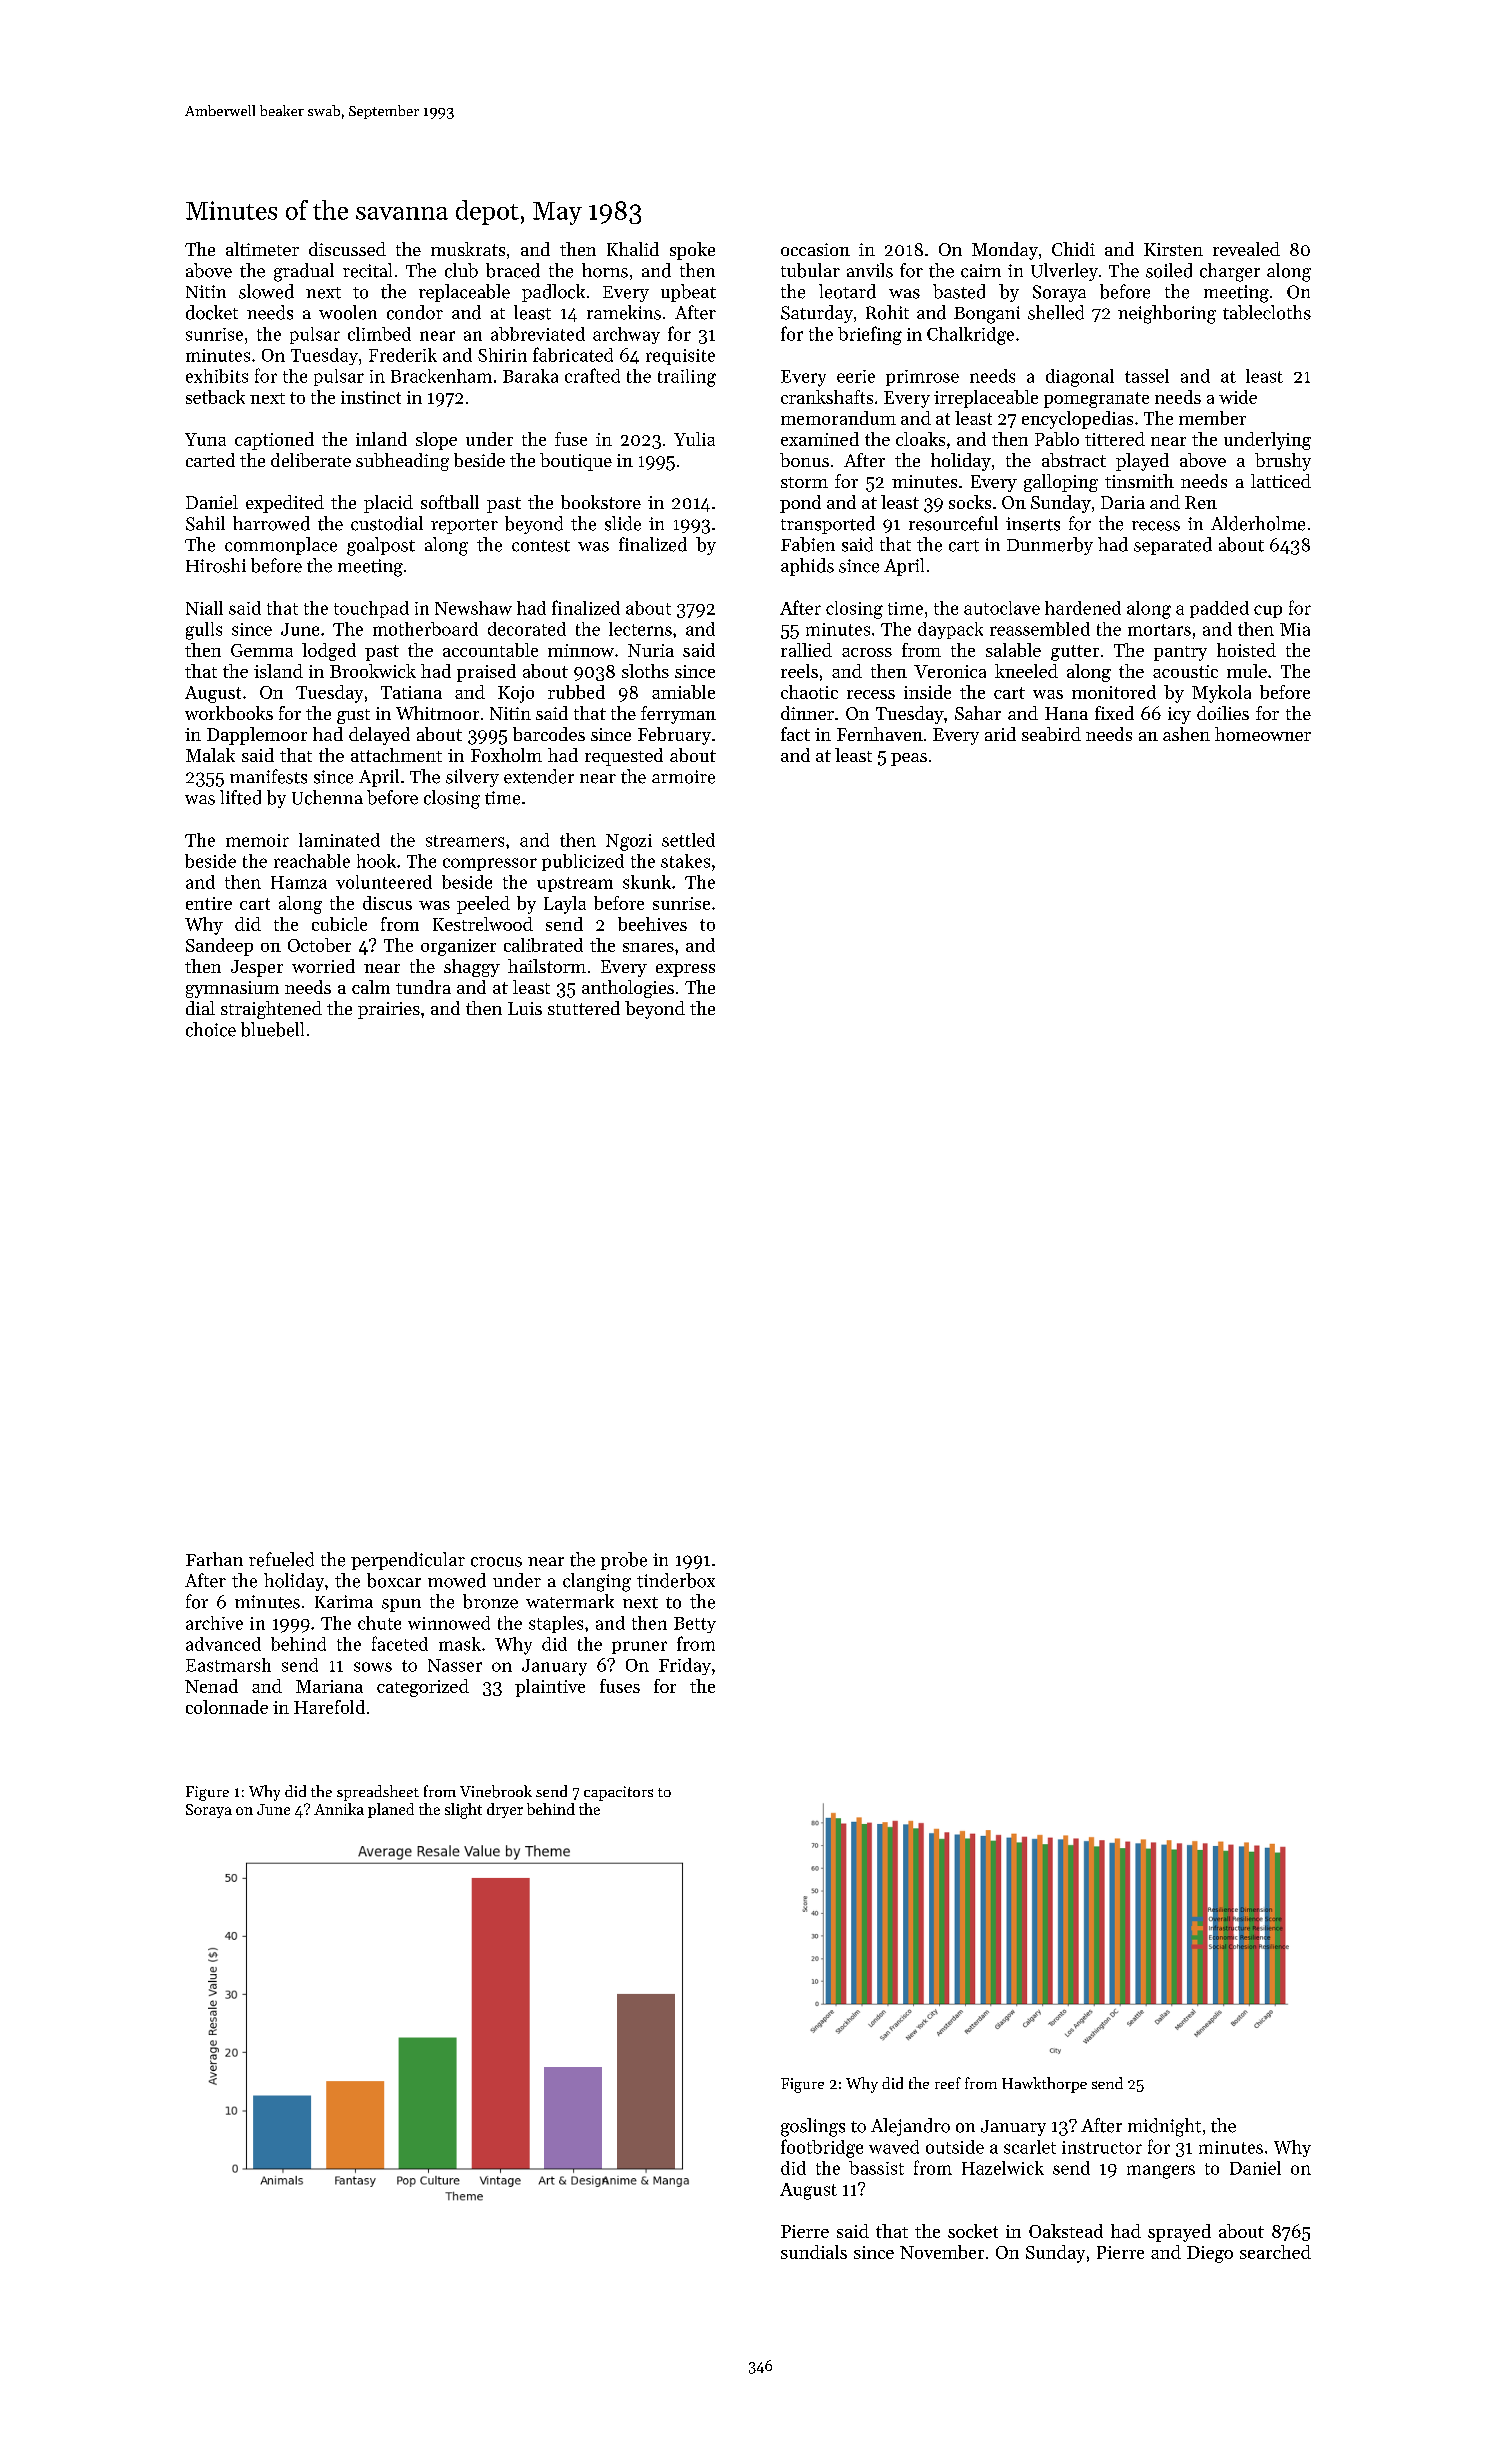  What do you see at coordinates (973, 2231) in the screenshot?
I see `socket` at bounding box center [973, 2231].
